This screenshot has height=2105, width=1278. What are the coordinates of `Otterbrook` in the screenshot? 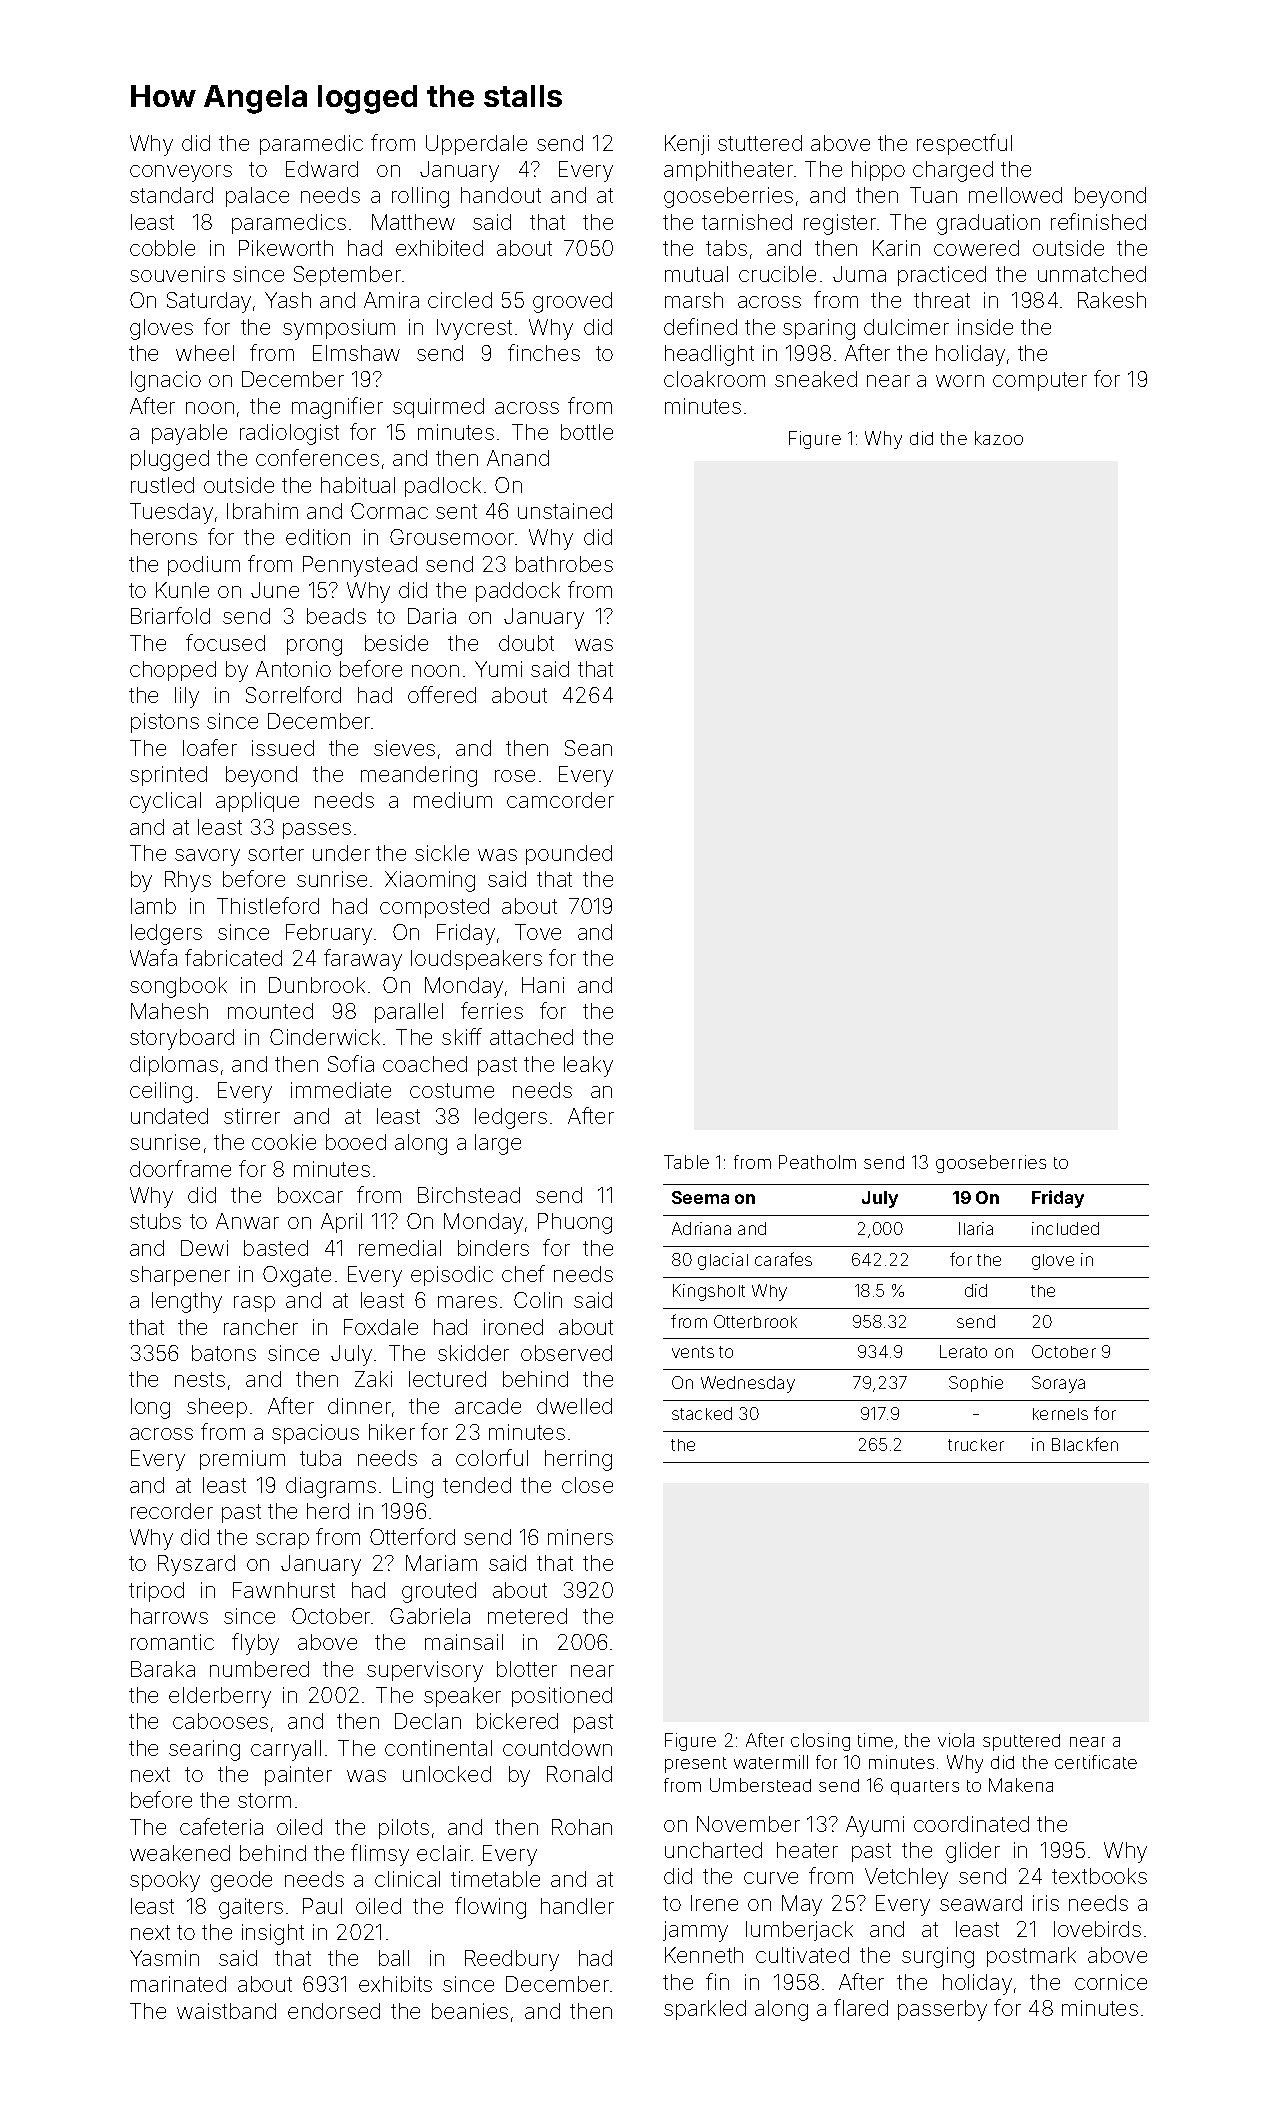 It's located at (755, 1321).
